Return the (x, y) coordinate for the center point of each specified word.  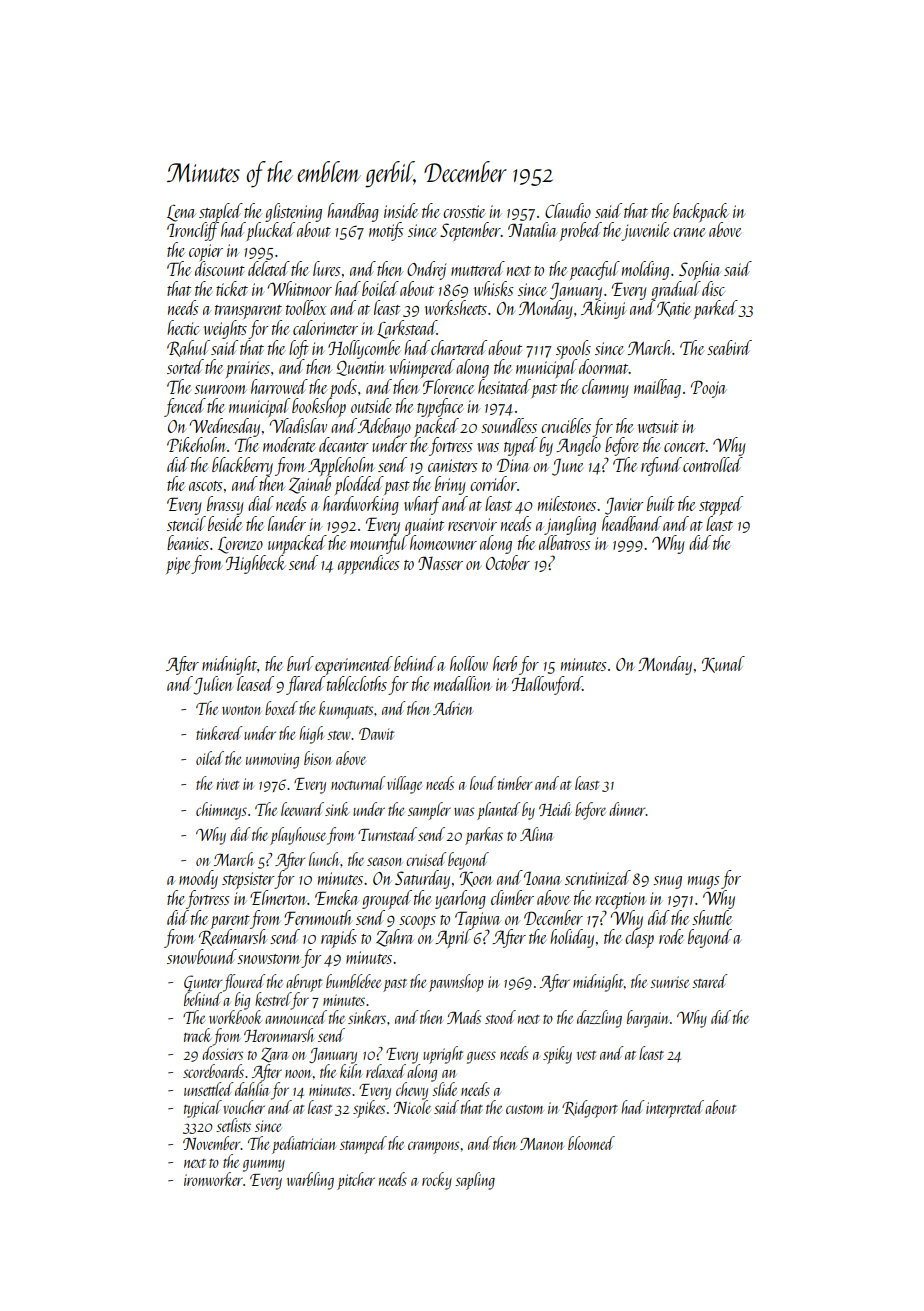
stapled (221, 212)
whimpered (422, 368)
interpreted (675, 1109)
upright (443, 1055)
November (212, 1143)
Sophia (700, 270)
